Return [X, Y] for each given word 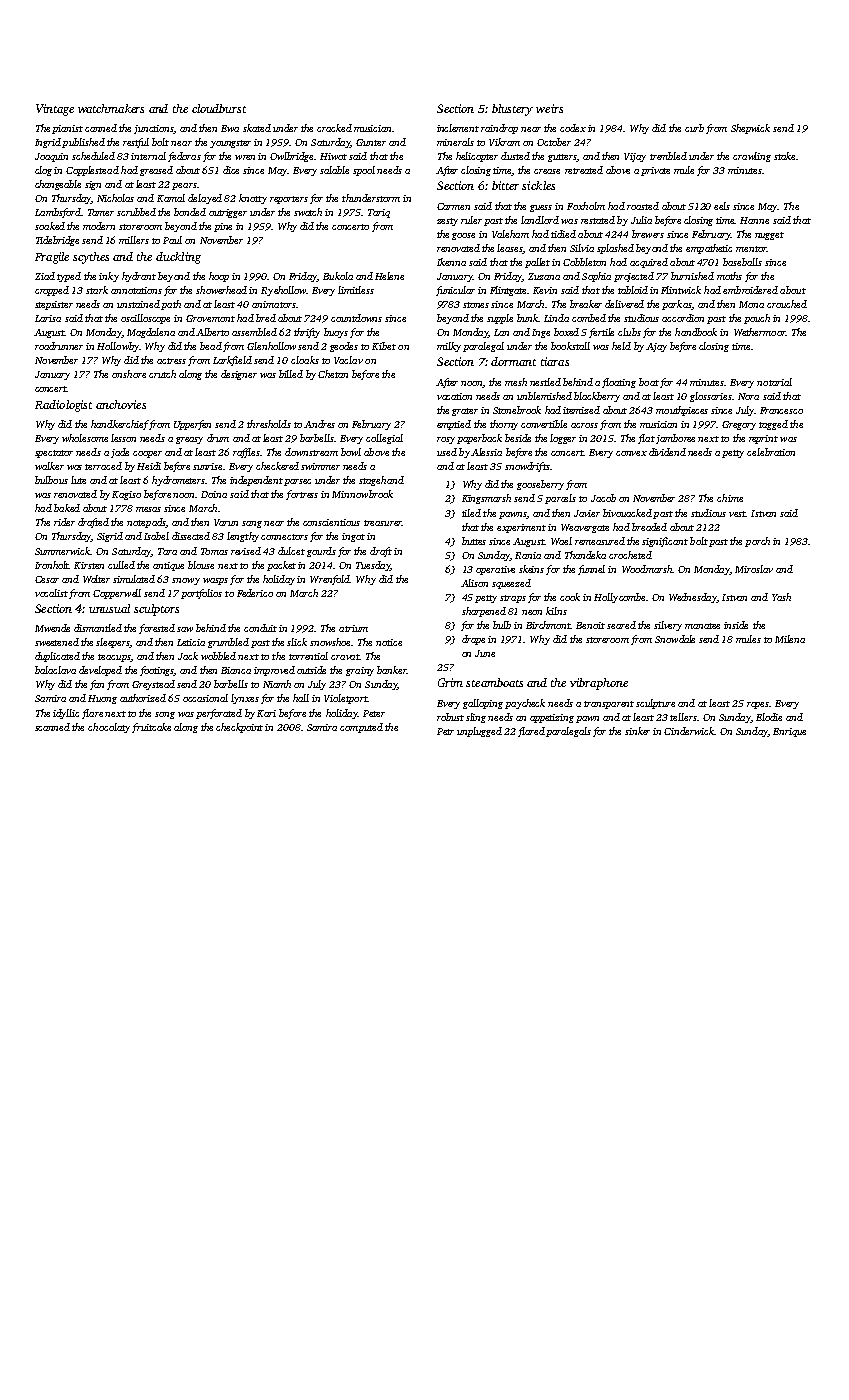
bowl [351, 452]
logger [563, 439]
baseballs [742, 262]
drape [473, 640]
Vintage [55, 110]
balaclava [55, 670]
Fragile [52, 258]
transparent [609, 705]
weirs [549, 108]
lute [78, 480]
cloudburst [219, 108]
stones [476, 305]
